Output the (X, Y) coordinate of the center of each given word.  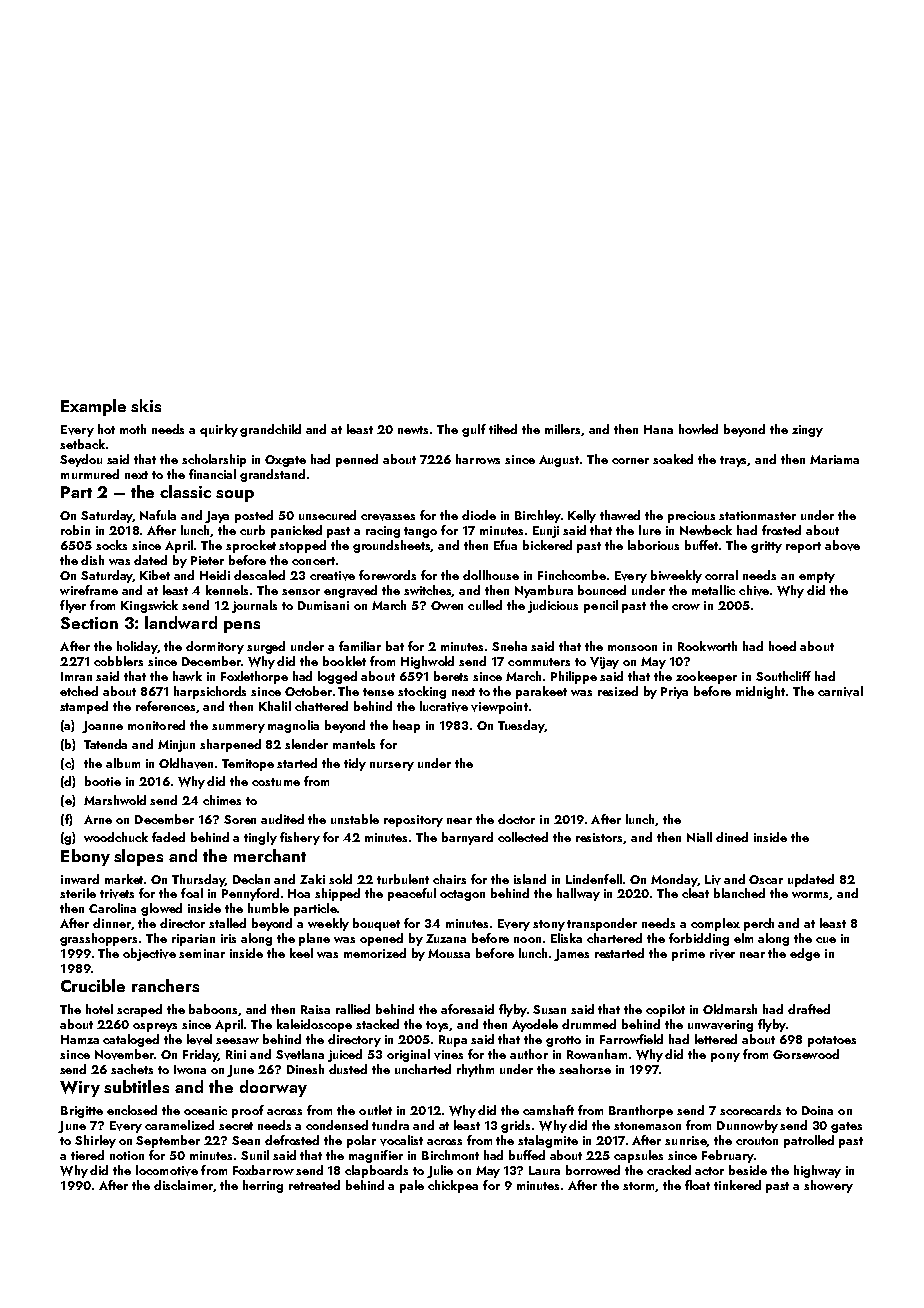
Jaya (217, 517)
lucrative (444, 706)
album (123, 763)
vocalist (401, 1140)
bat (395, 646)
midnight (760, 692)
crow (686, 607)
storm (638, 1186)
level (199, 1039)
